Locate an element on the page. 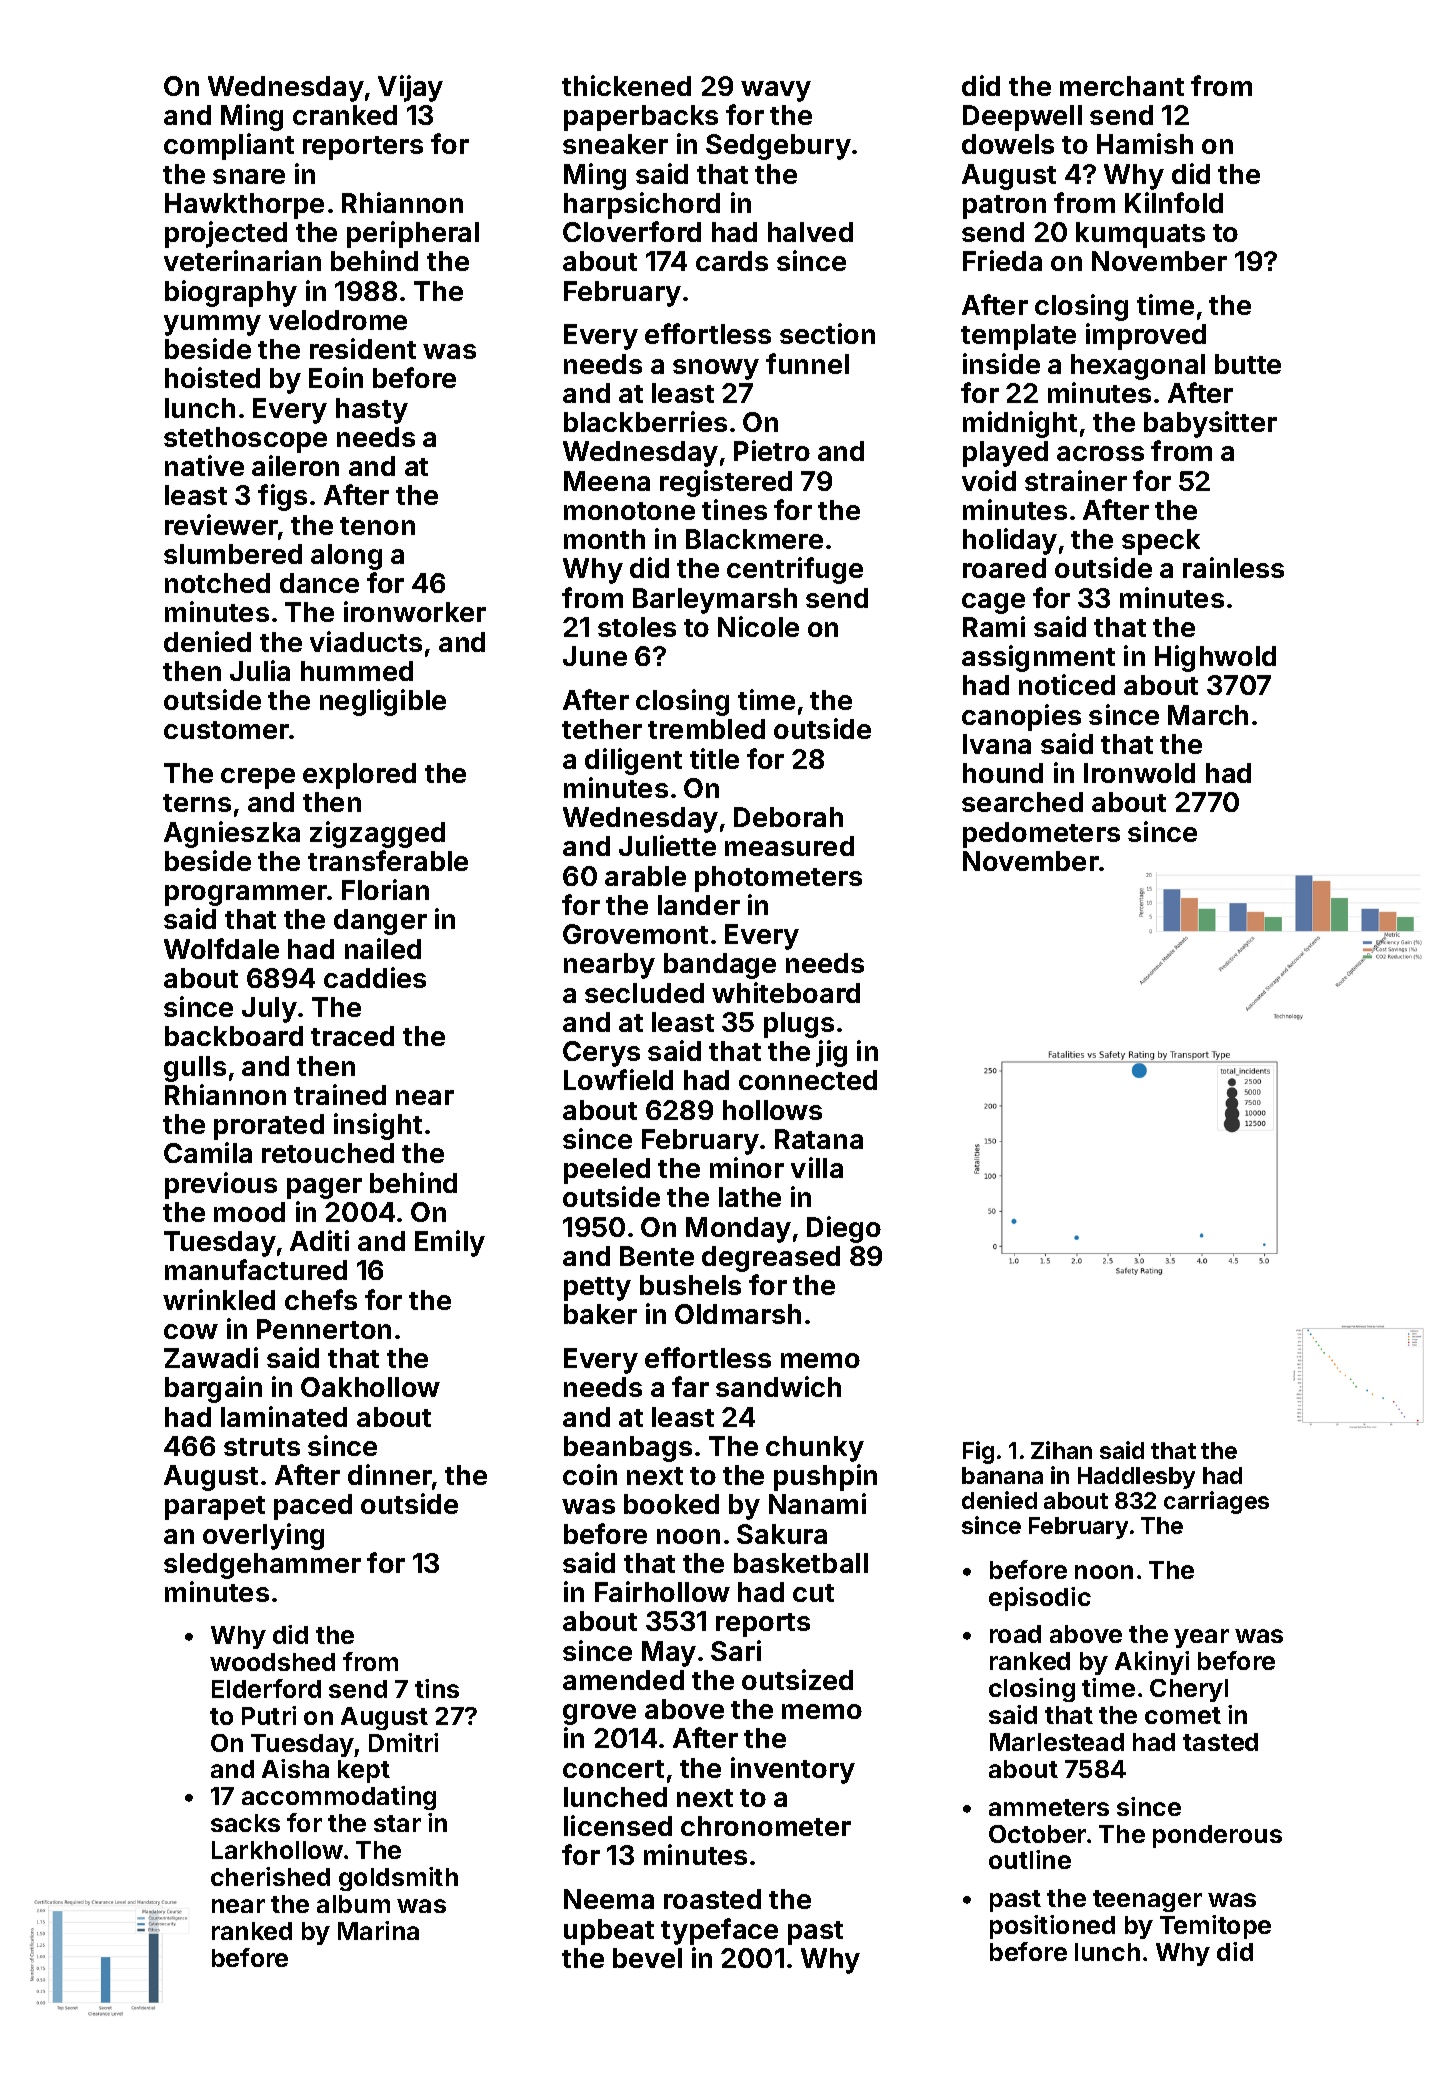 The image size is (1450, 2100). Cheryl is located at coordinates (1189, 1690).
